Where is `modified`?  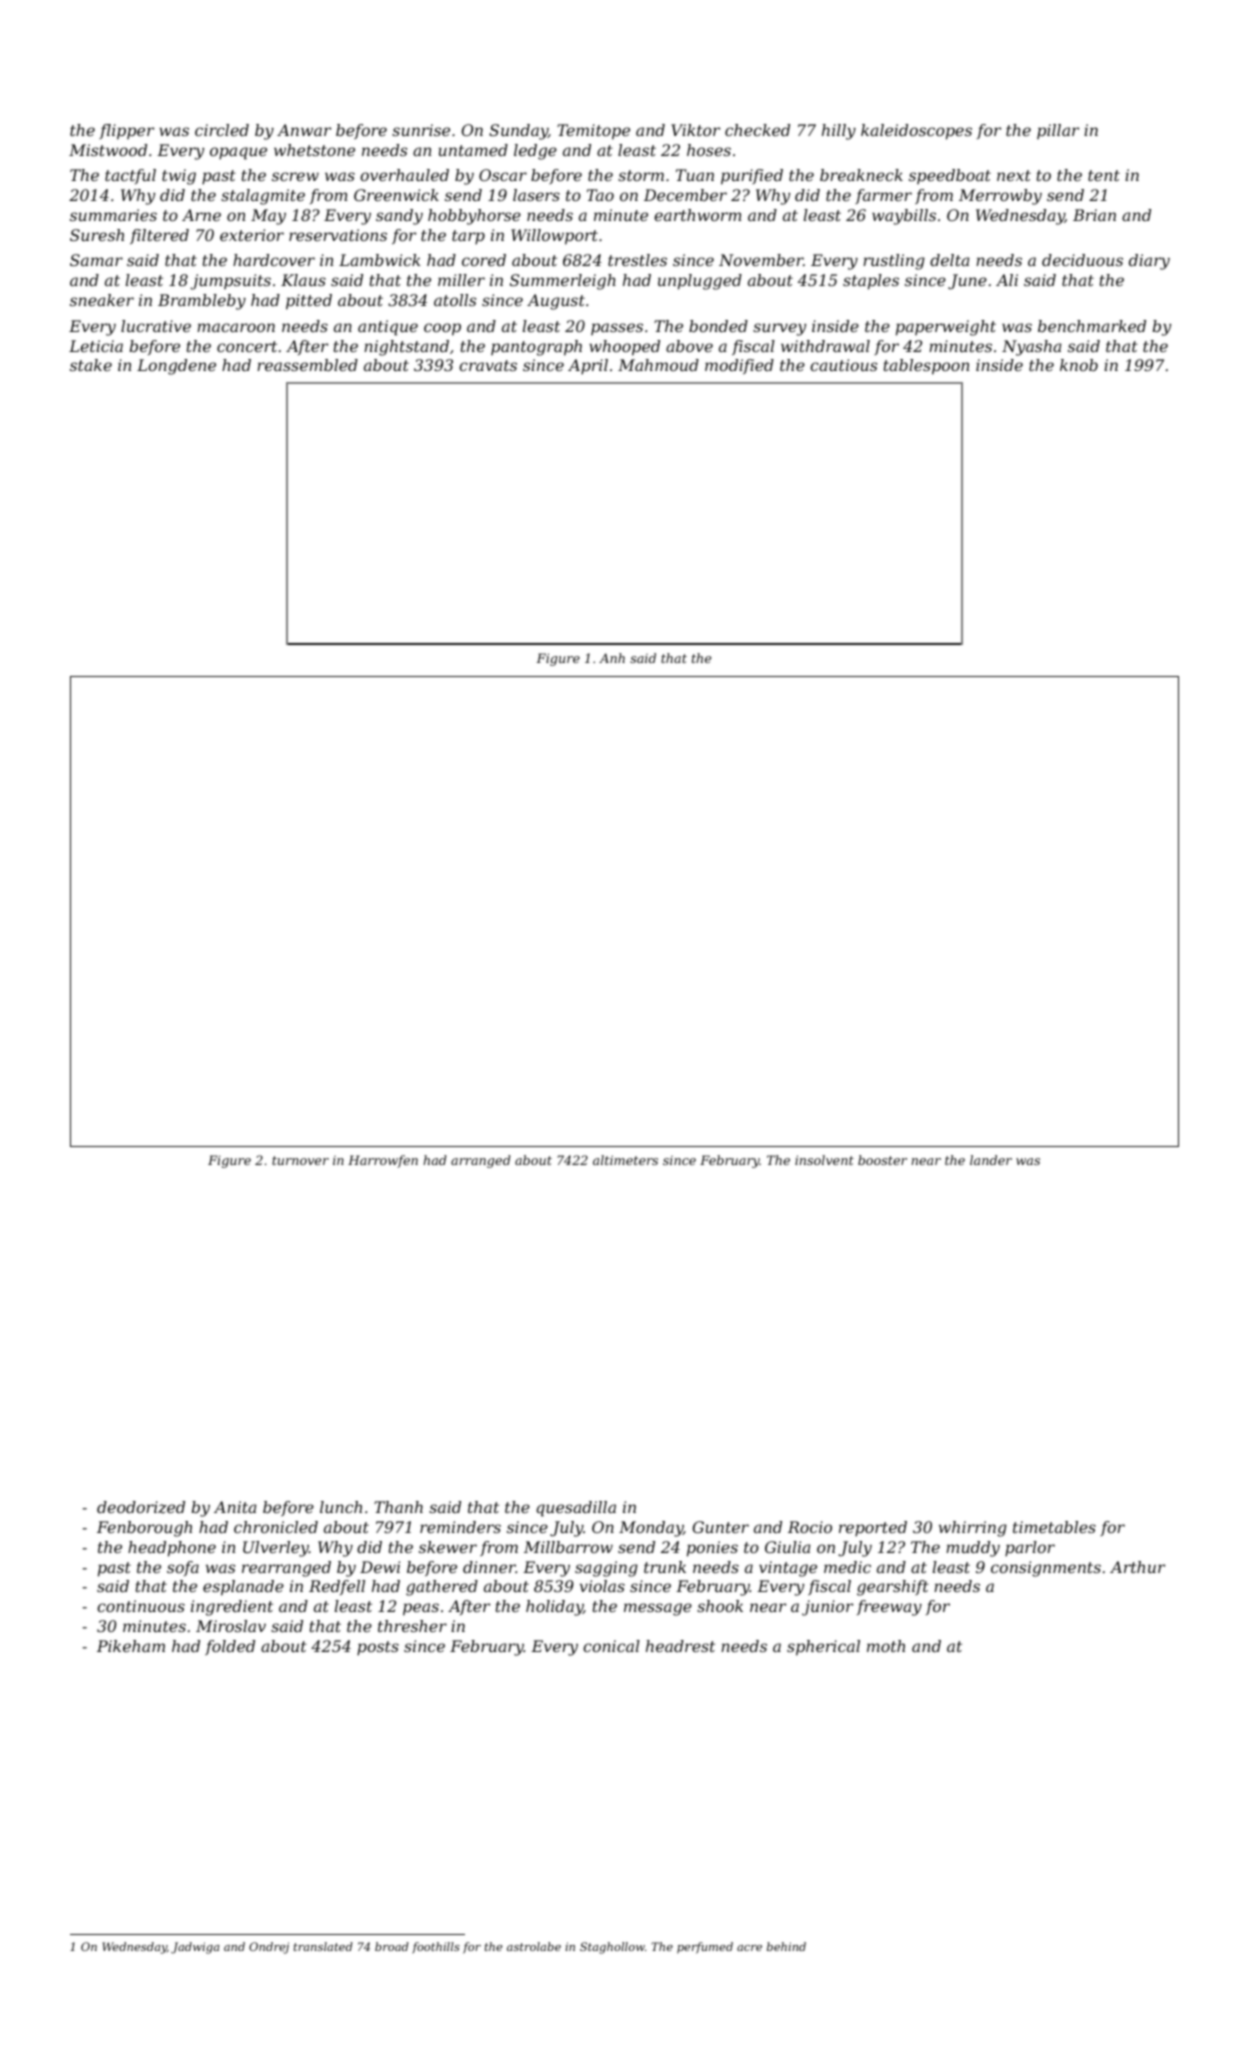
modified is located at coordinates (739, 366).
